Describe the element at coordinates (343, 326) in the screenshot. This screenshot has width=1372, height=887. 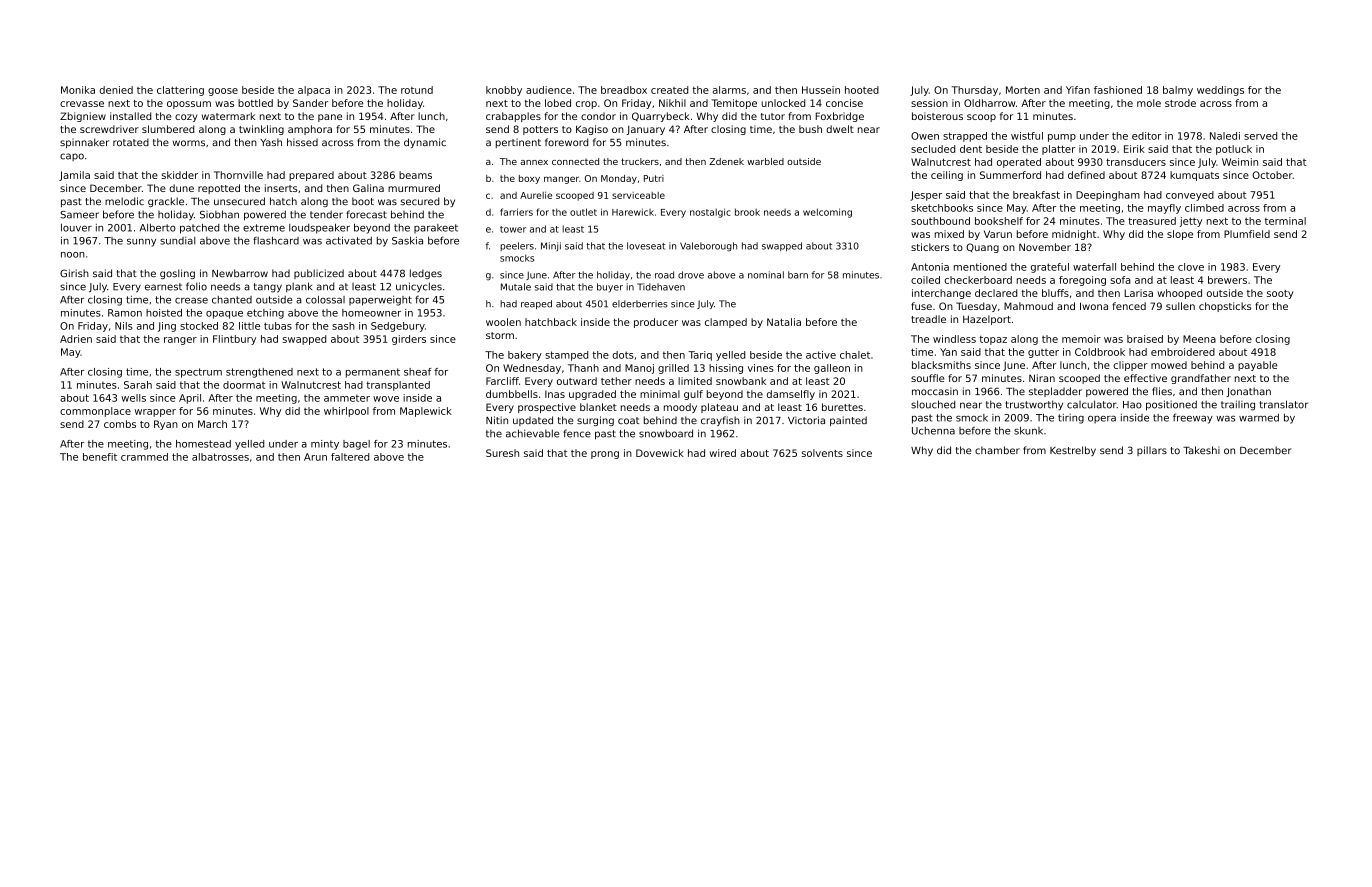
I see `sash` at that location.
